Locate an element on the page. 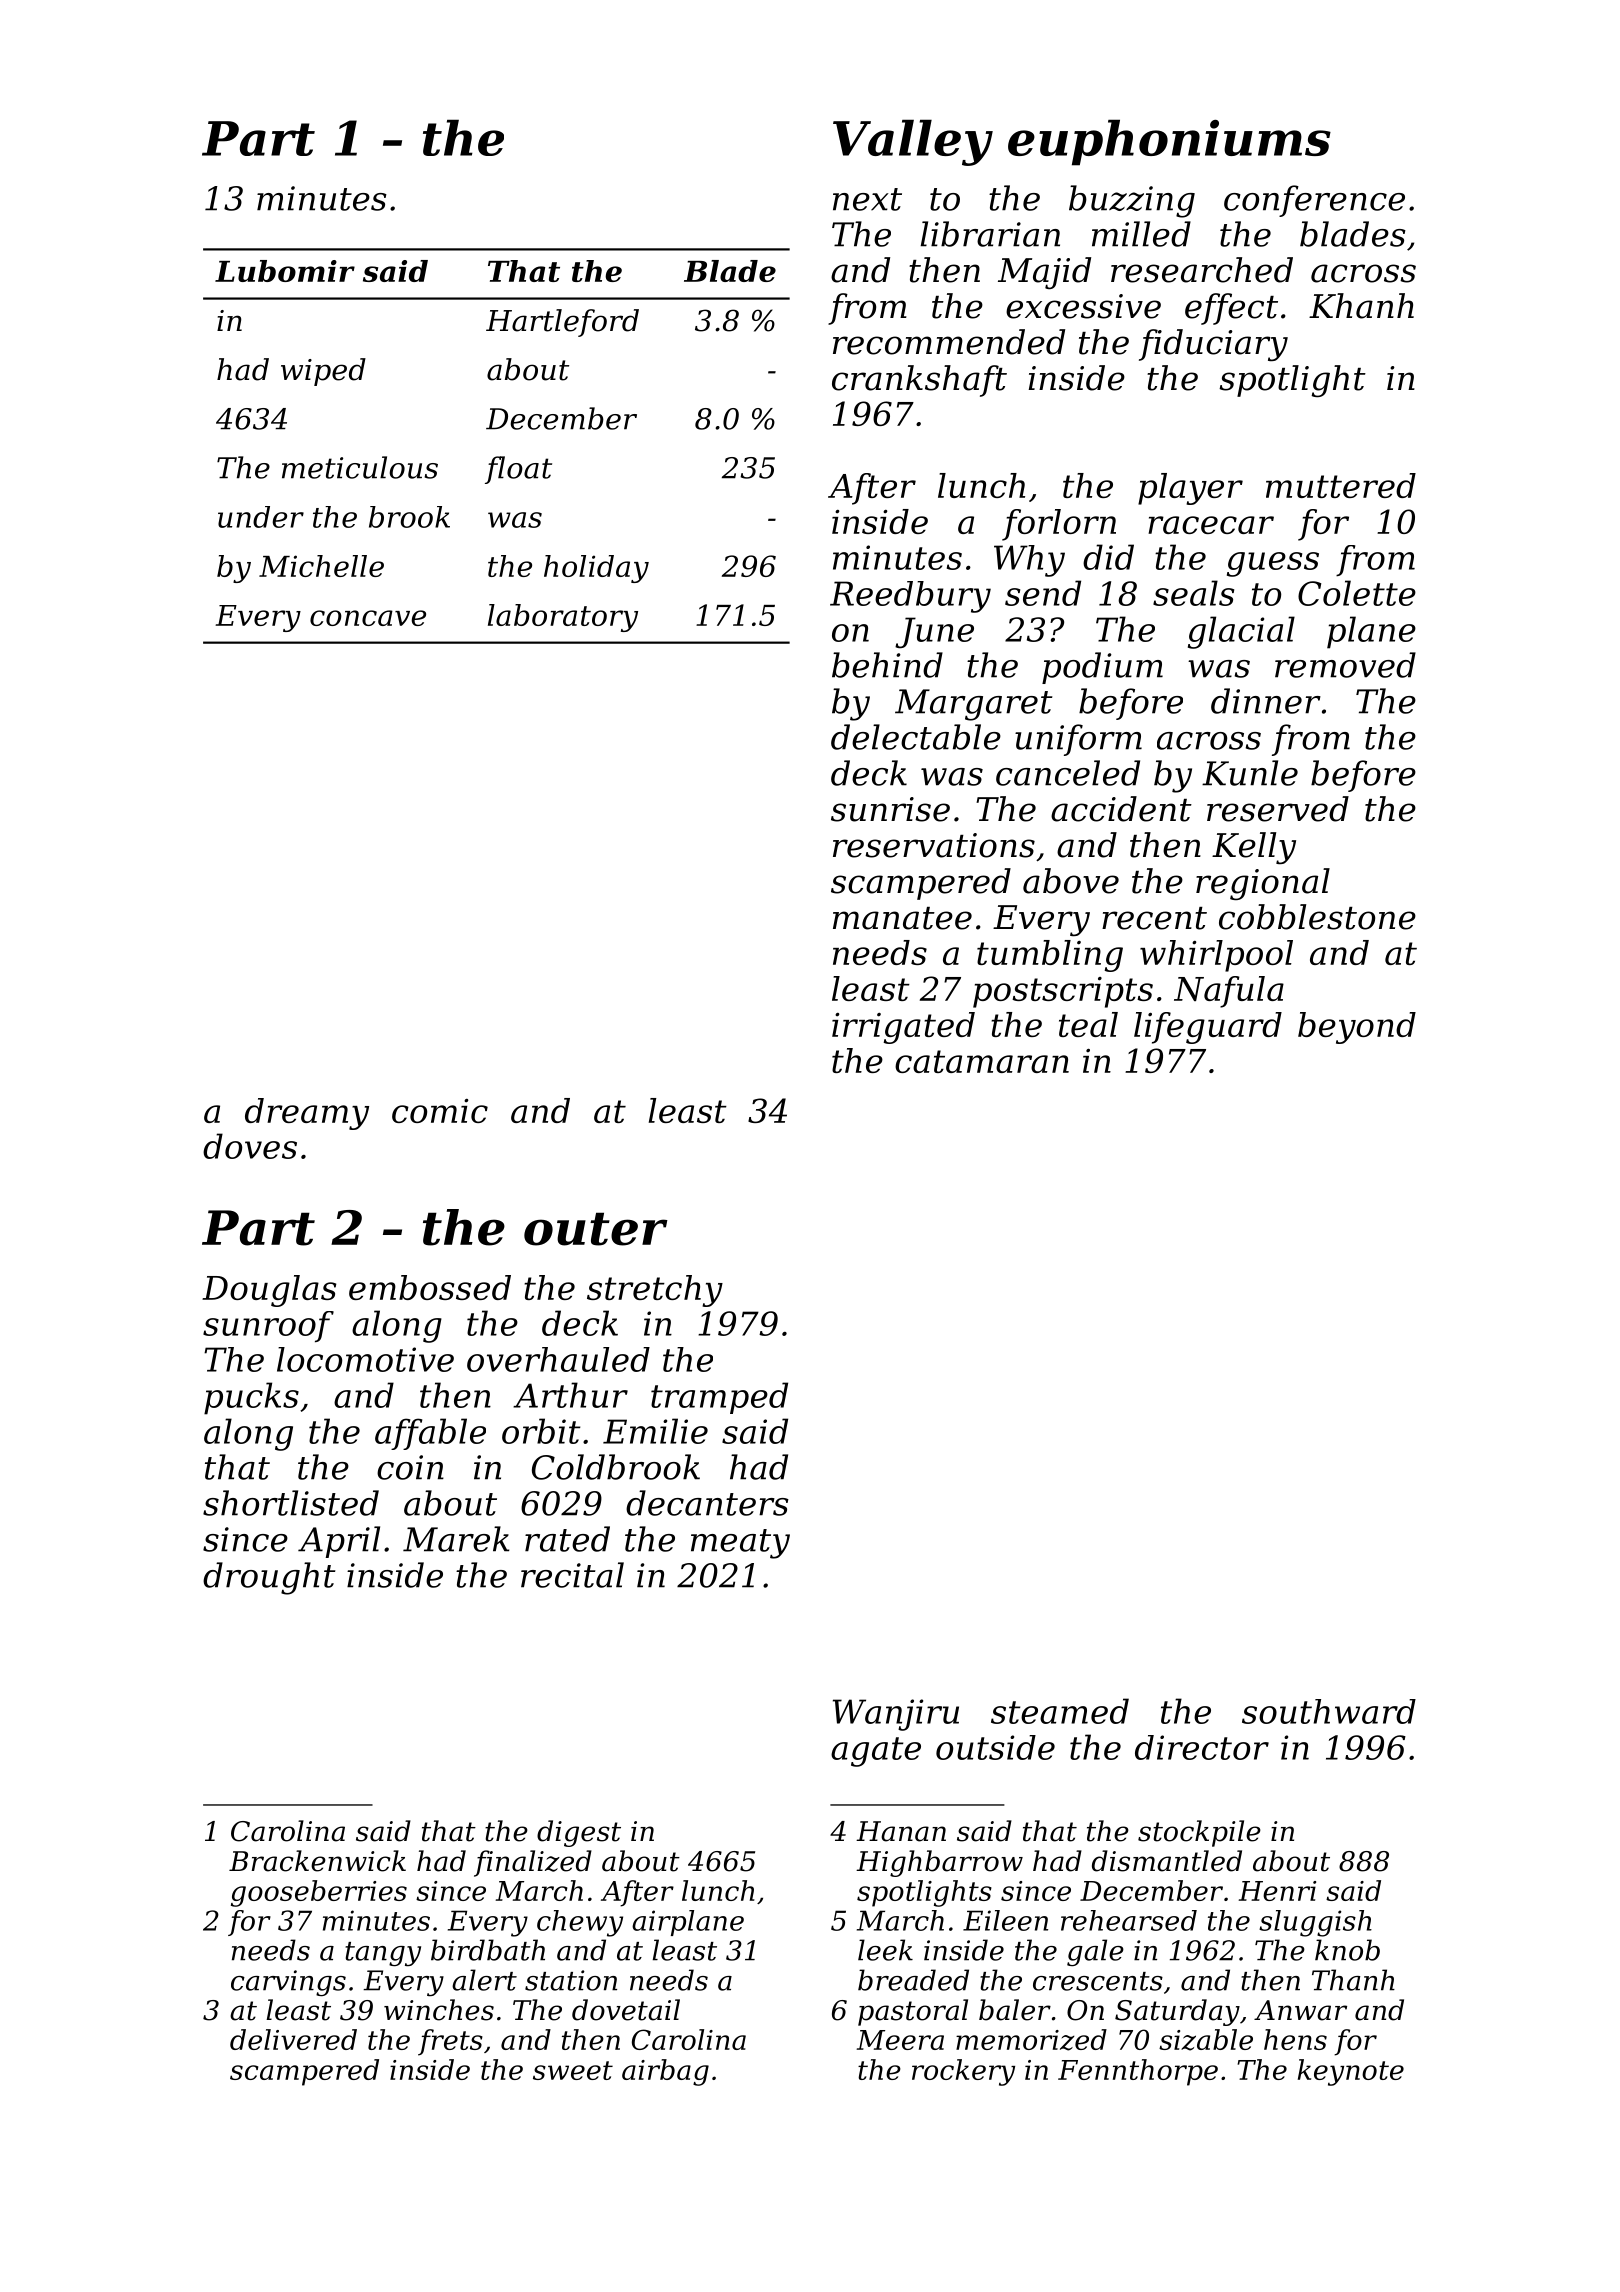 This document has height=2292, width=1620. euphoniums is located at coordinates (1169, 142).
